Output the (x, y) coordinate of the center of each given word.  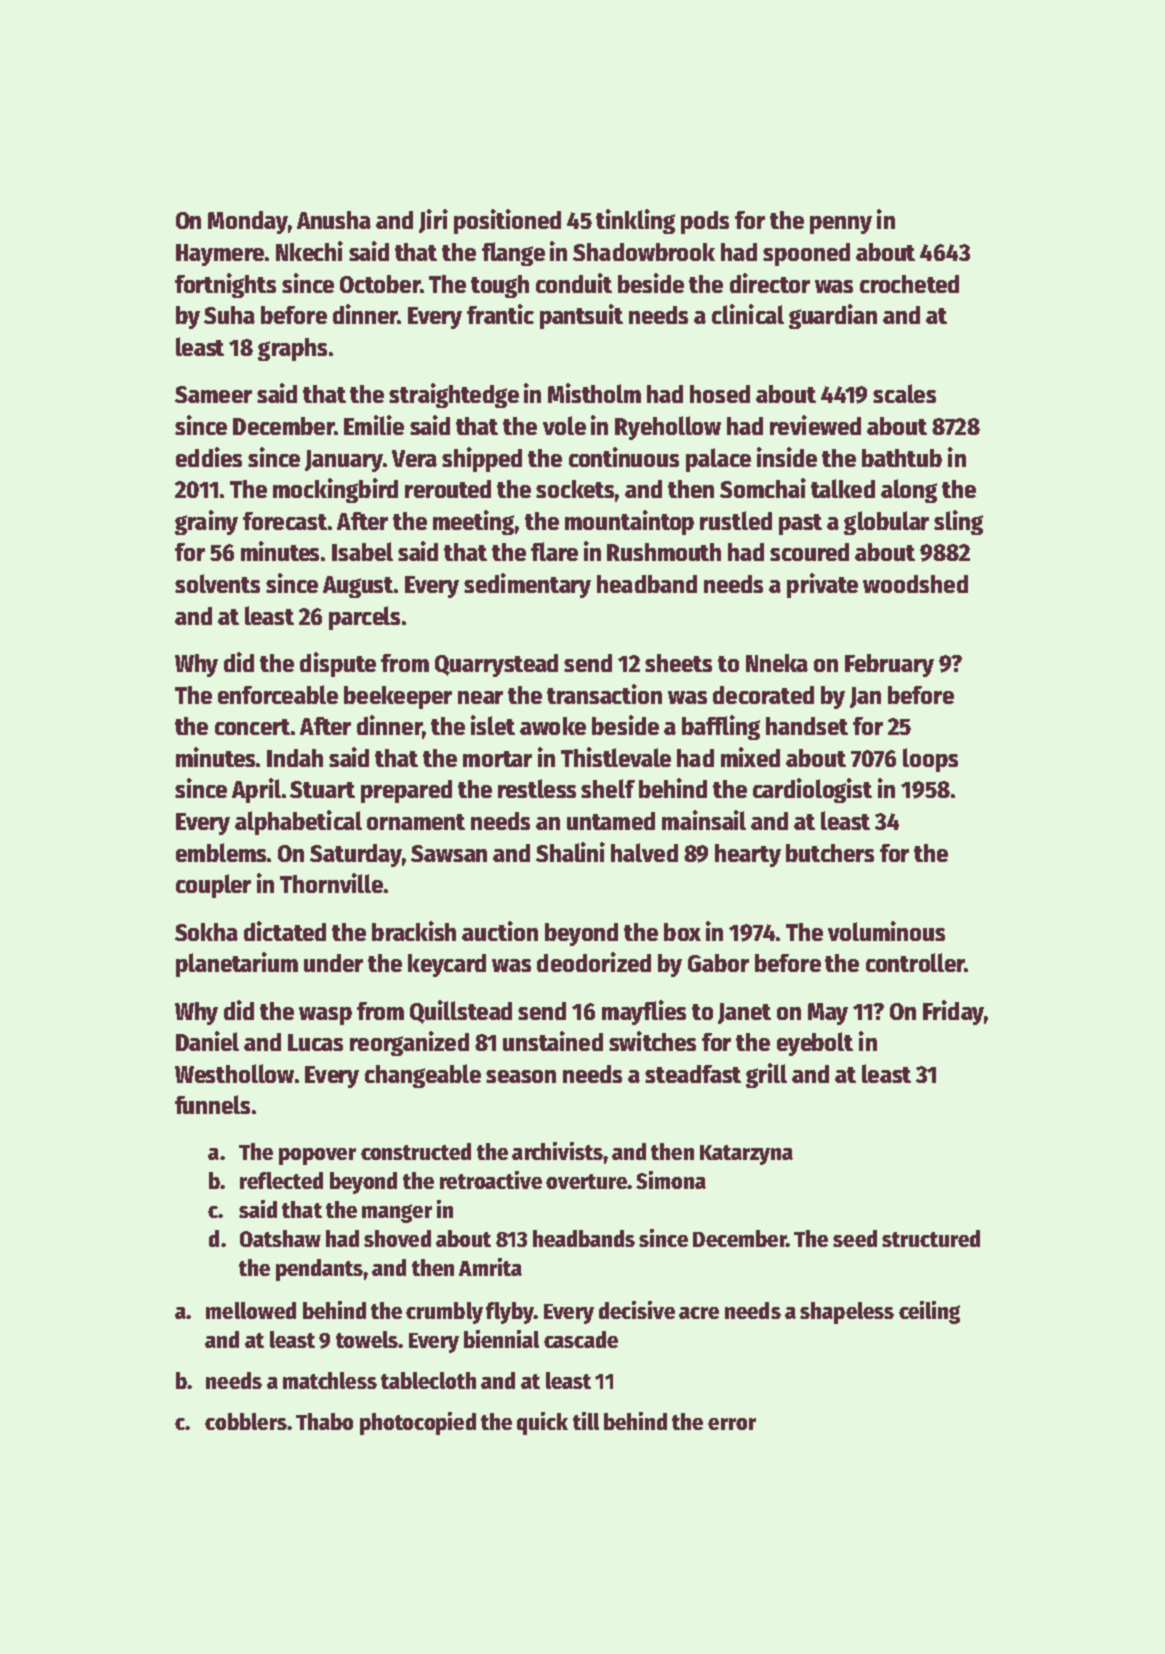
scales (904, 393)
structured (931, 1238)
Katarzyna (746, 1155)
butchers (830, 853)
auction (500, 931)
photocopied (418, 1423)
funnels (212, 1104)
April (256, 790)
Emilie (374, 425)
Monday (248, 222)
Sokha (206, 932)
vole (564, 425)
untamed (611, 821)
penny (841, 225)
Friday (953, 1012)
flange (513, 254)
